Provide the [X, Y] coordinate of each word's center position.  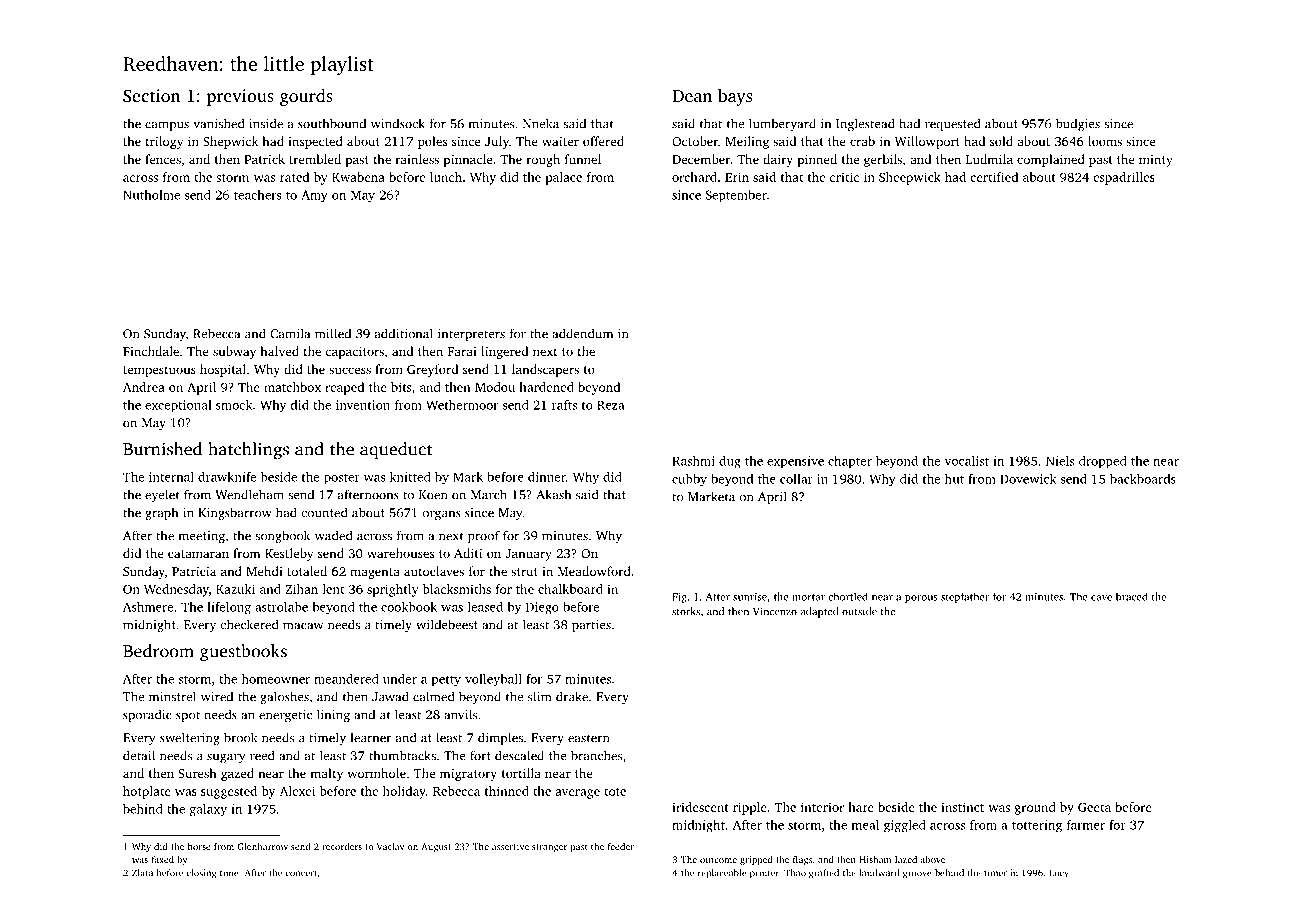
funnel [583, 159]
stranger [549, 848]
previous [240, 97]
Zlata [142, 873]
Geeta [1094, 807]
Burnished [162, 449]
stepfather [965, 597]
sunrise [750, 597]
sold [1001, 141]
